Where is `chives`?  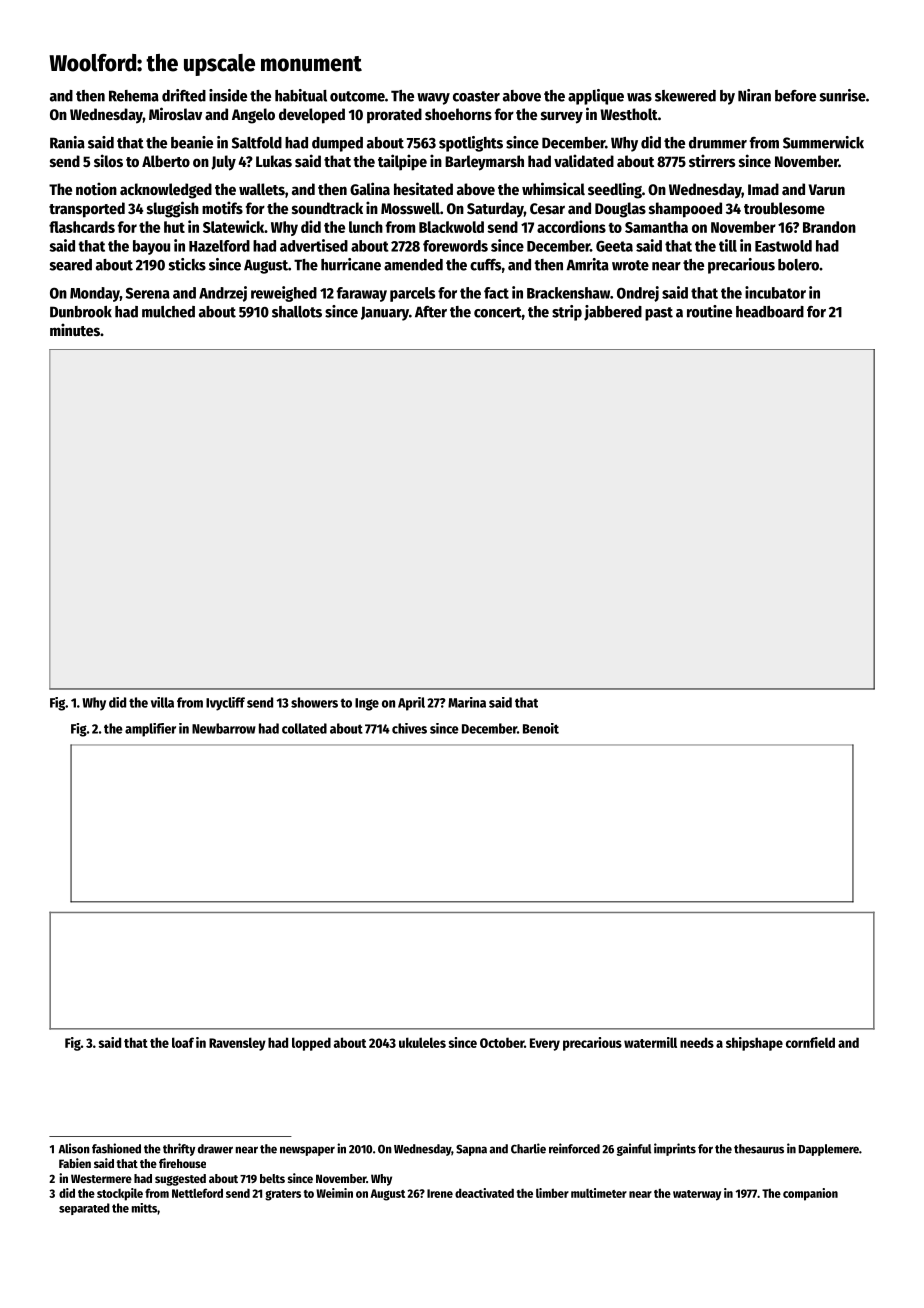
chives is located at coordinates (409, 728).
